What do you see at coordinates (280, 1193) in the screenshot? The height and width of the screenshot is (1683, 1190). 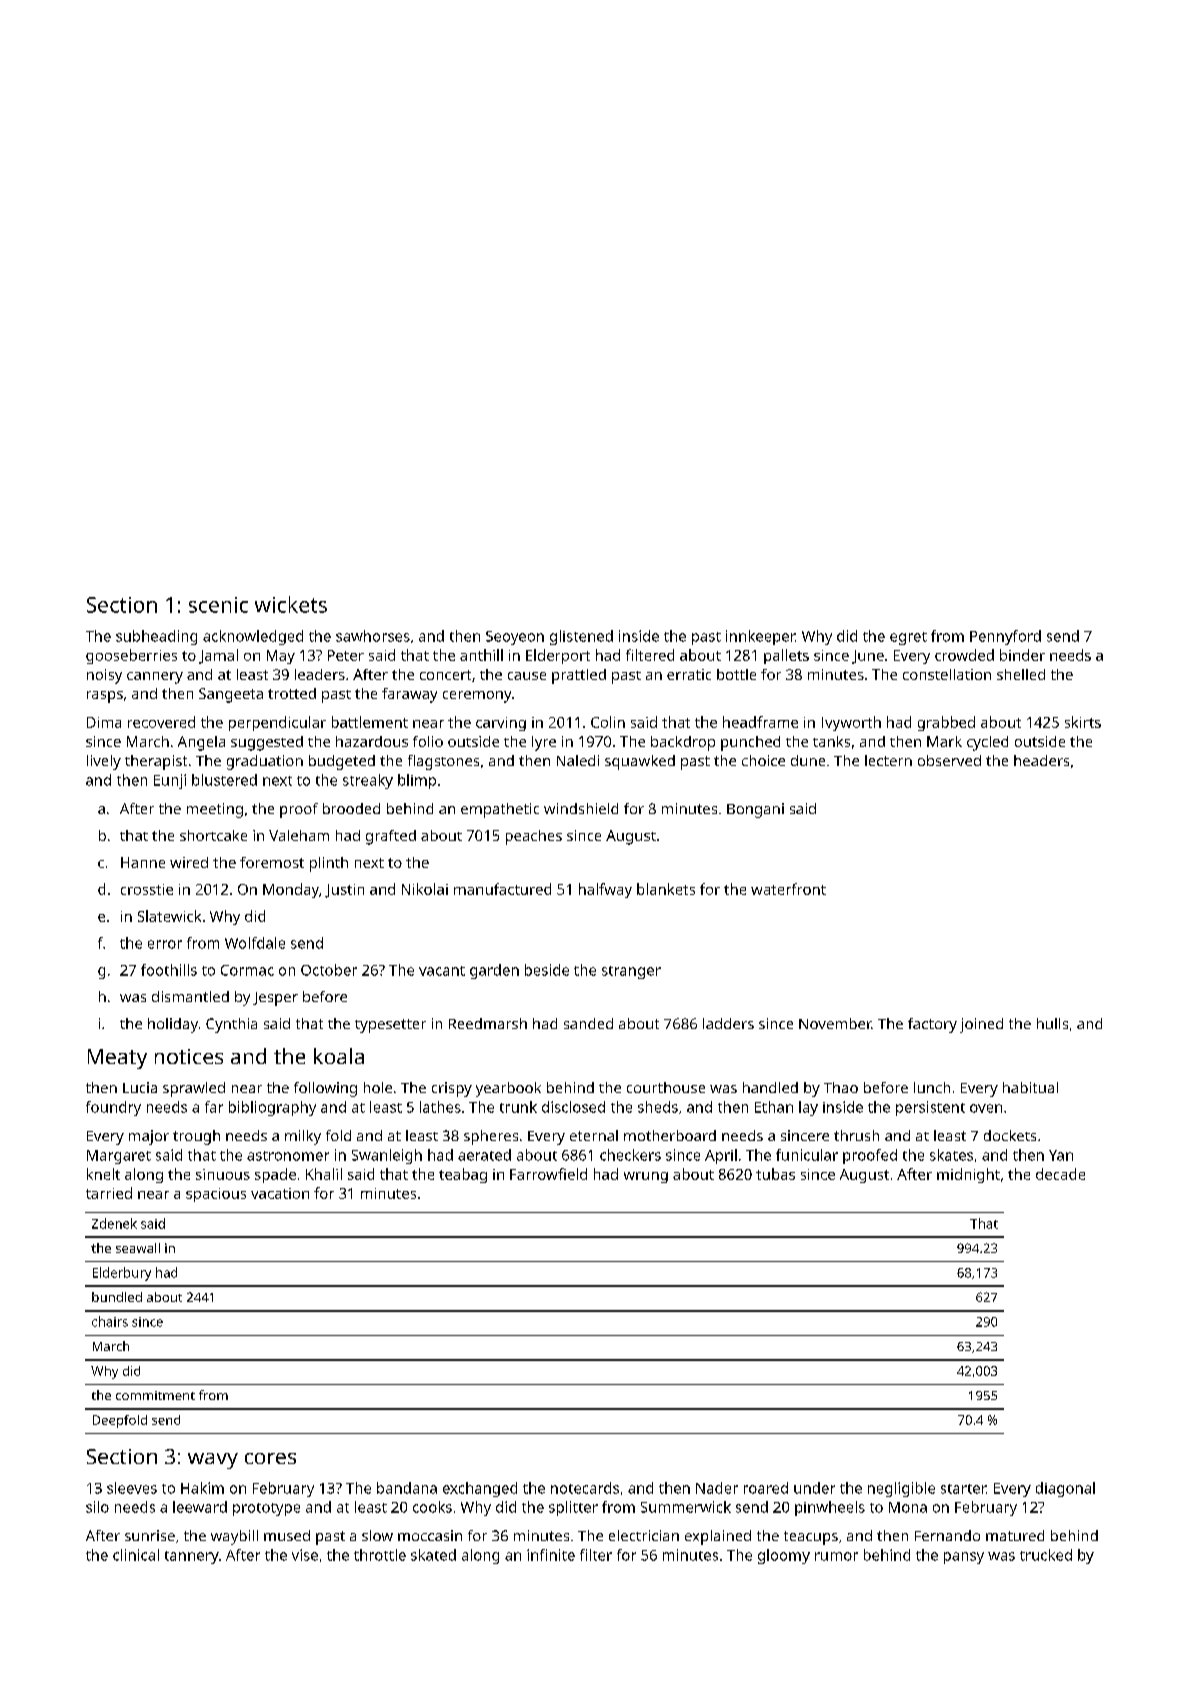 I see `vacation` at bounding box center [280, 1193].
